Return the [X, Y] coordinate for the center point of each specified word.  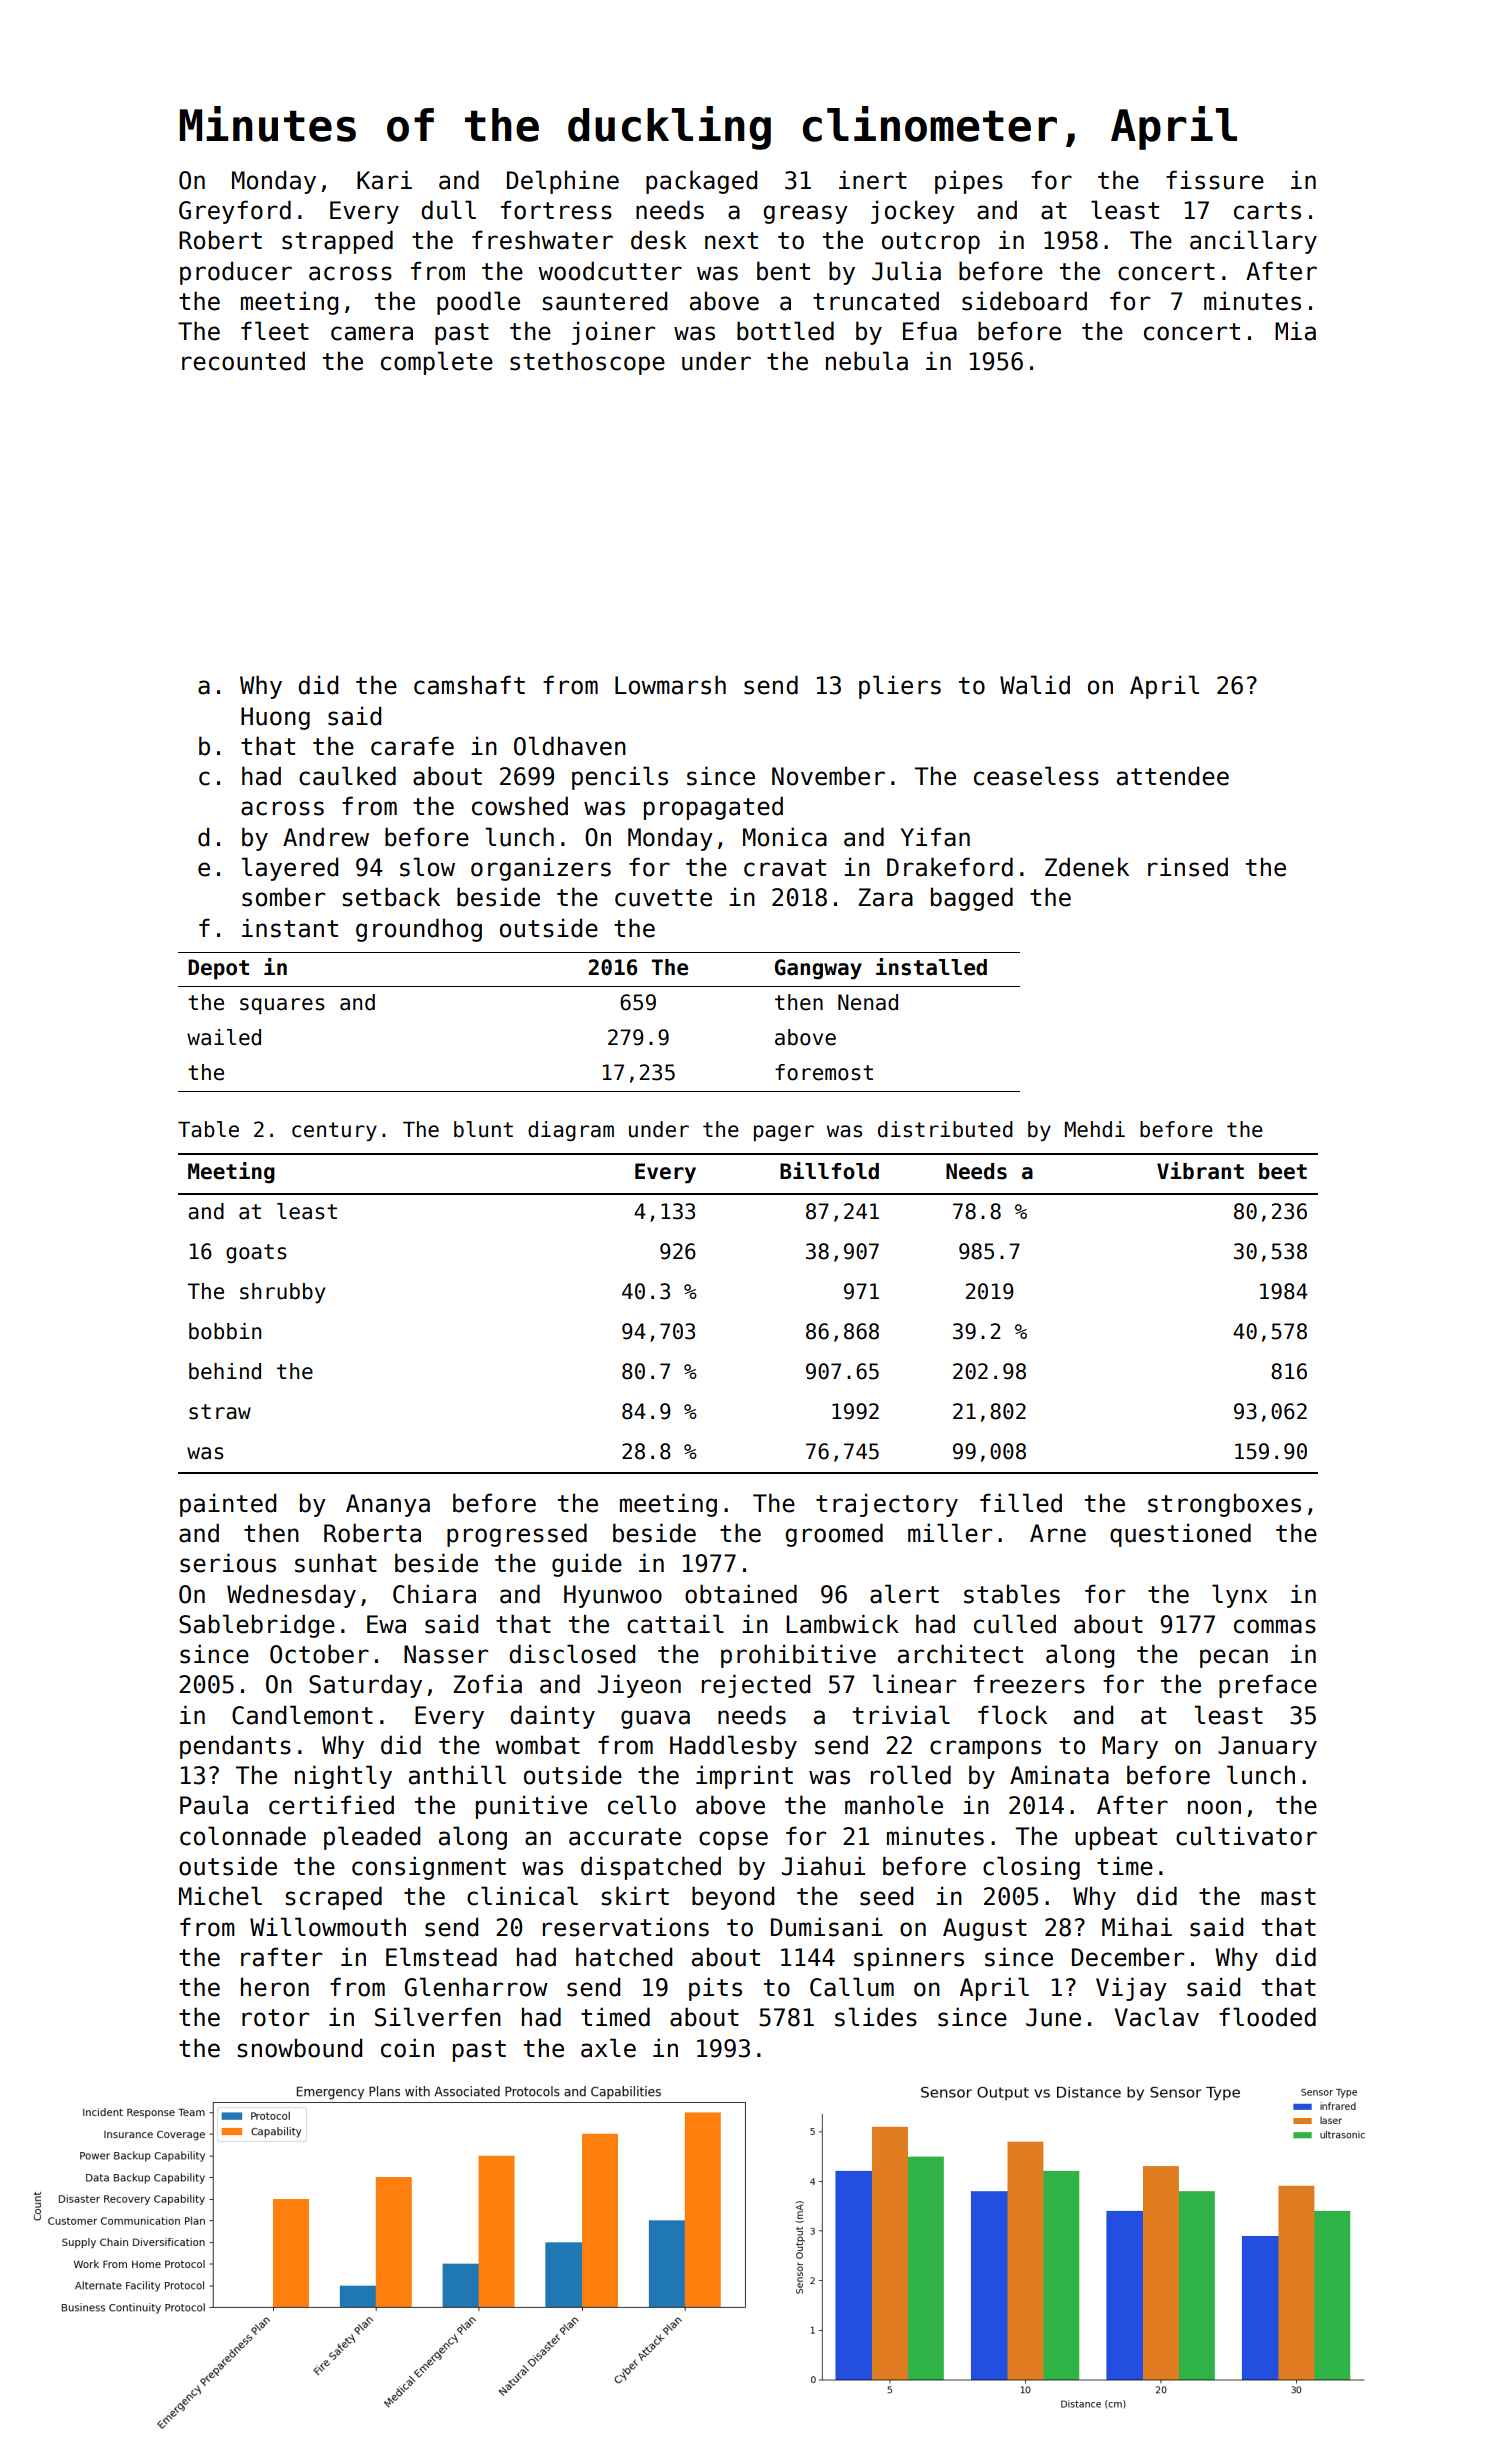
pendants [235, 1747]
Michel [220, 1896]
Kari [384, 180]
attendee [1173, 776]
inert [873, 180]
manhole [894, 1805]
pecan [1234, 1658]
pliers [900, 687]
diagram [571, 1131]
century [334, 1131]
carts [1267, 211]
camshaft [469, 685]
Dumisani [827, 1927]
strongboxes [1224, 1505]
